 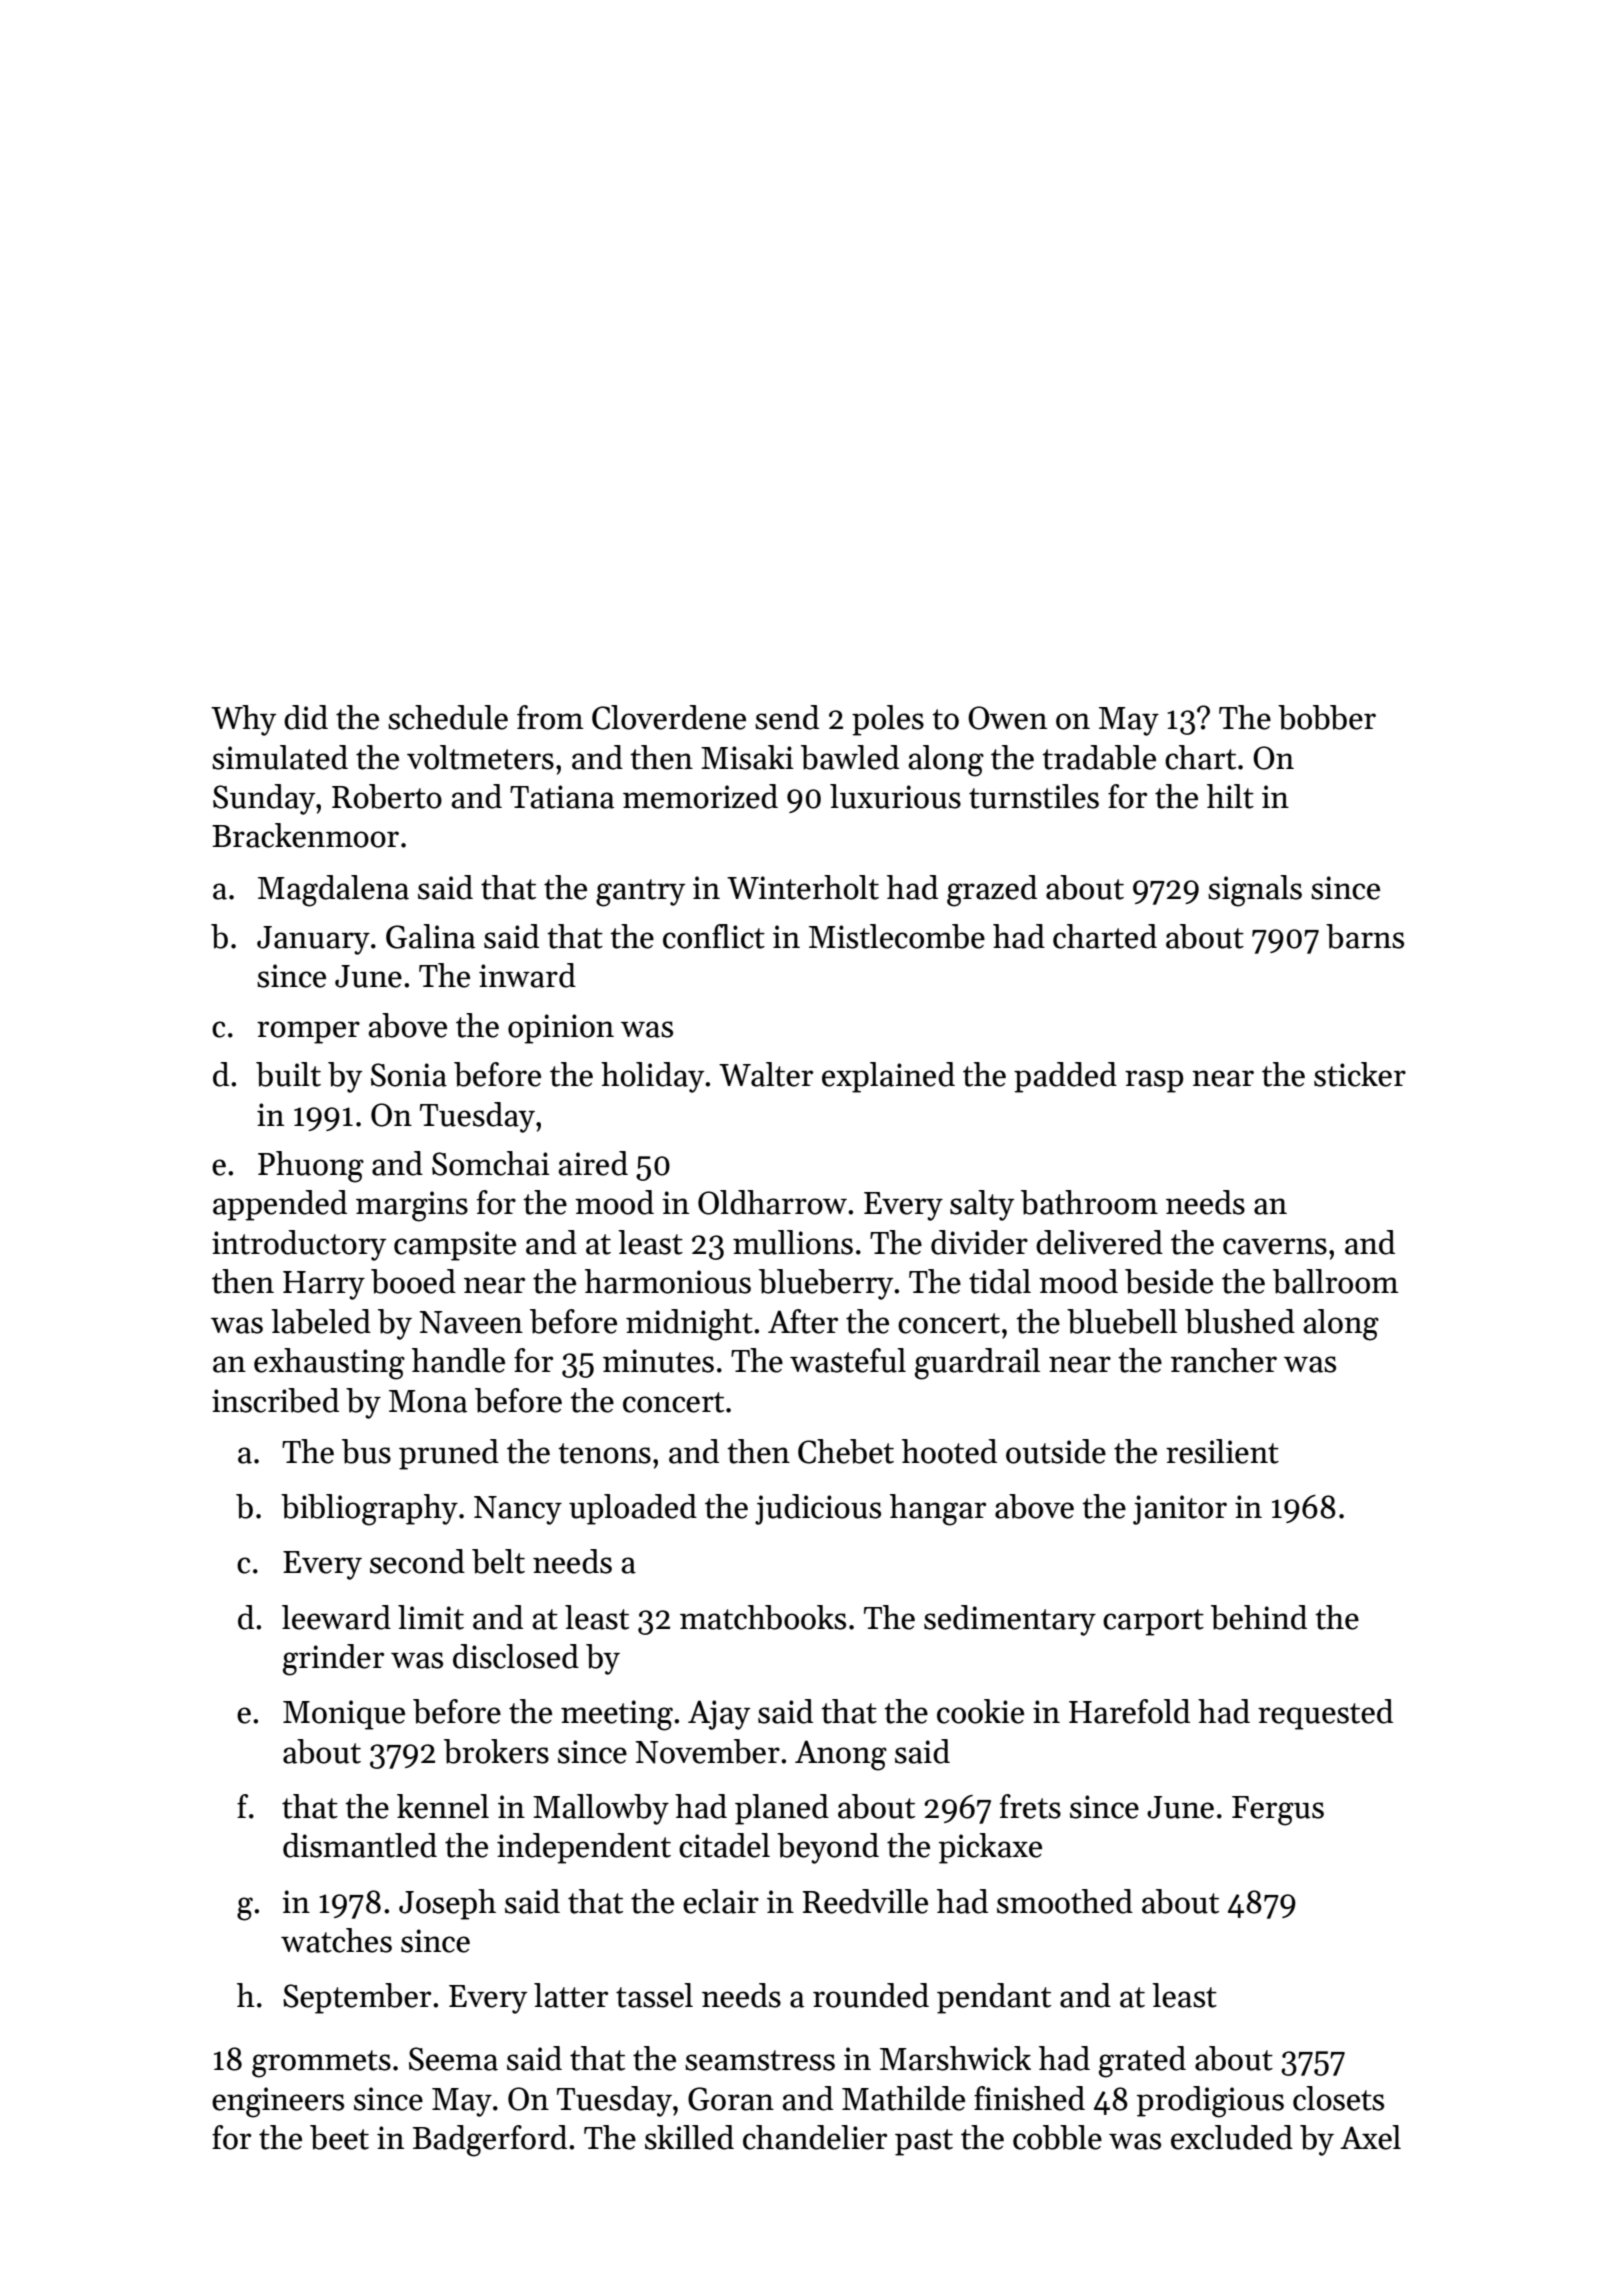 What do you see at coordinates (447, 1904) in the page?
I see `Joseph` at bounding box center [447, 1904].
